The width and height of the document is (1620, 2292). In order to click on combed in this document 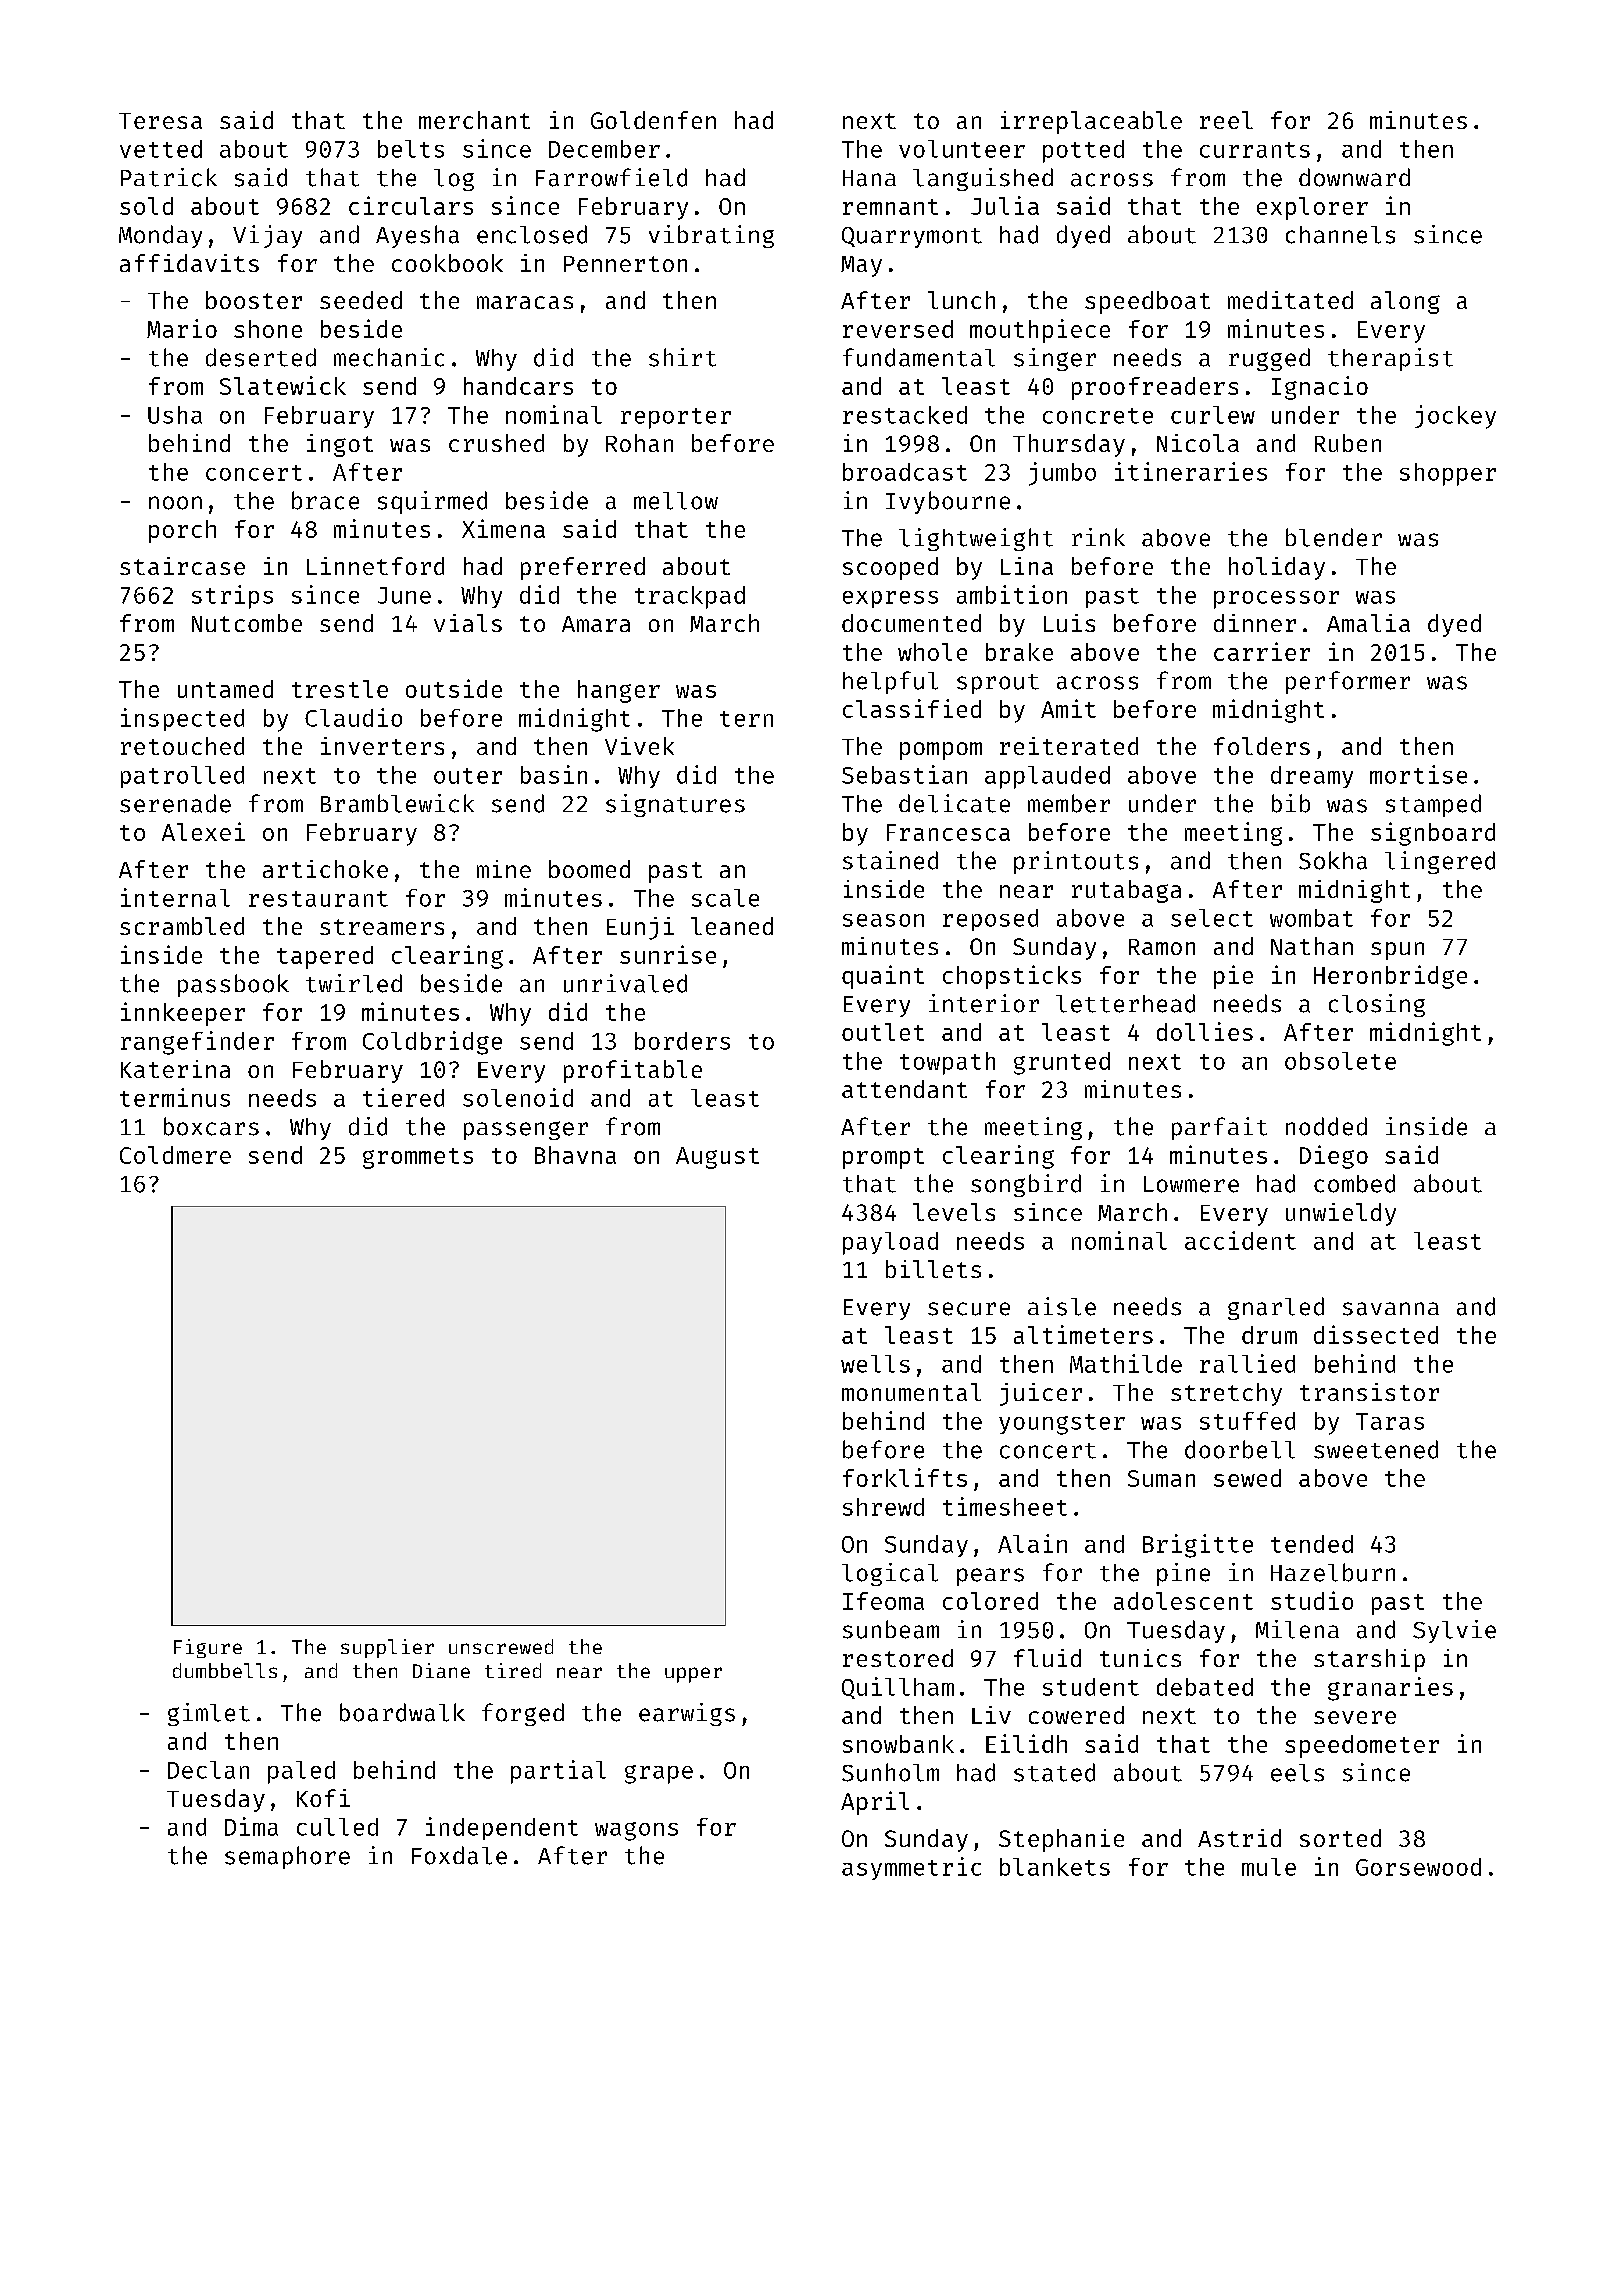, I will do `click(1354, 1183)`.
